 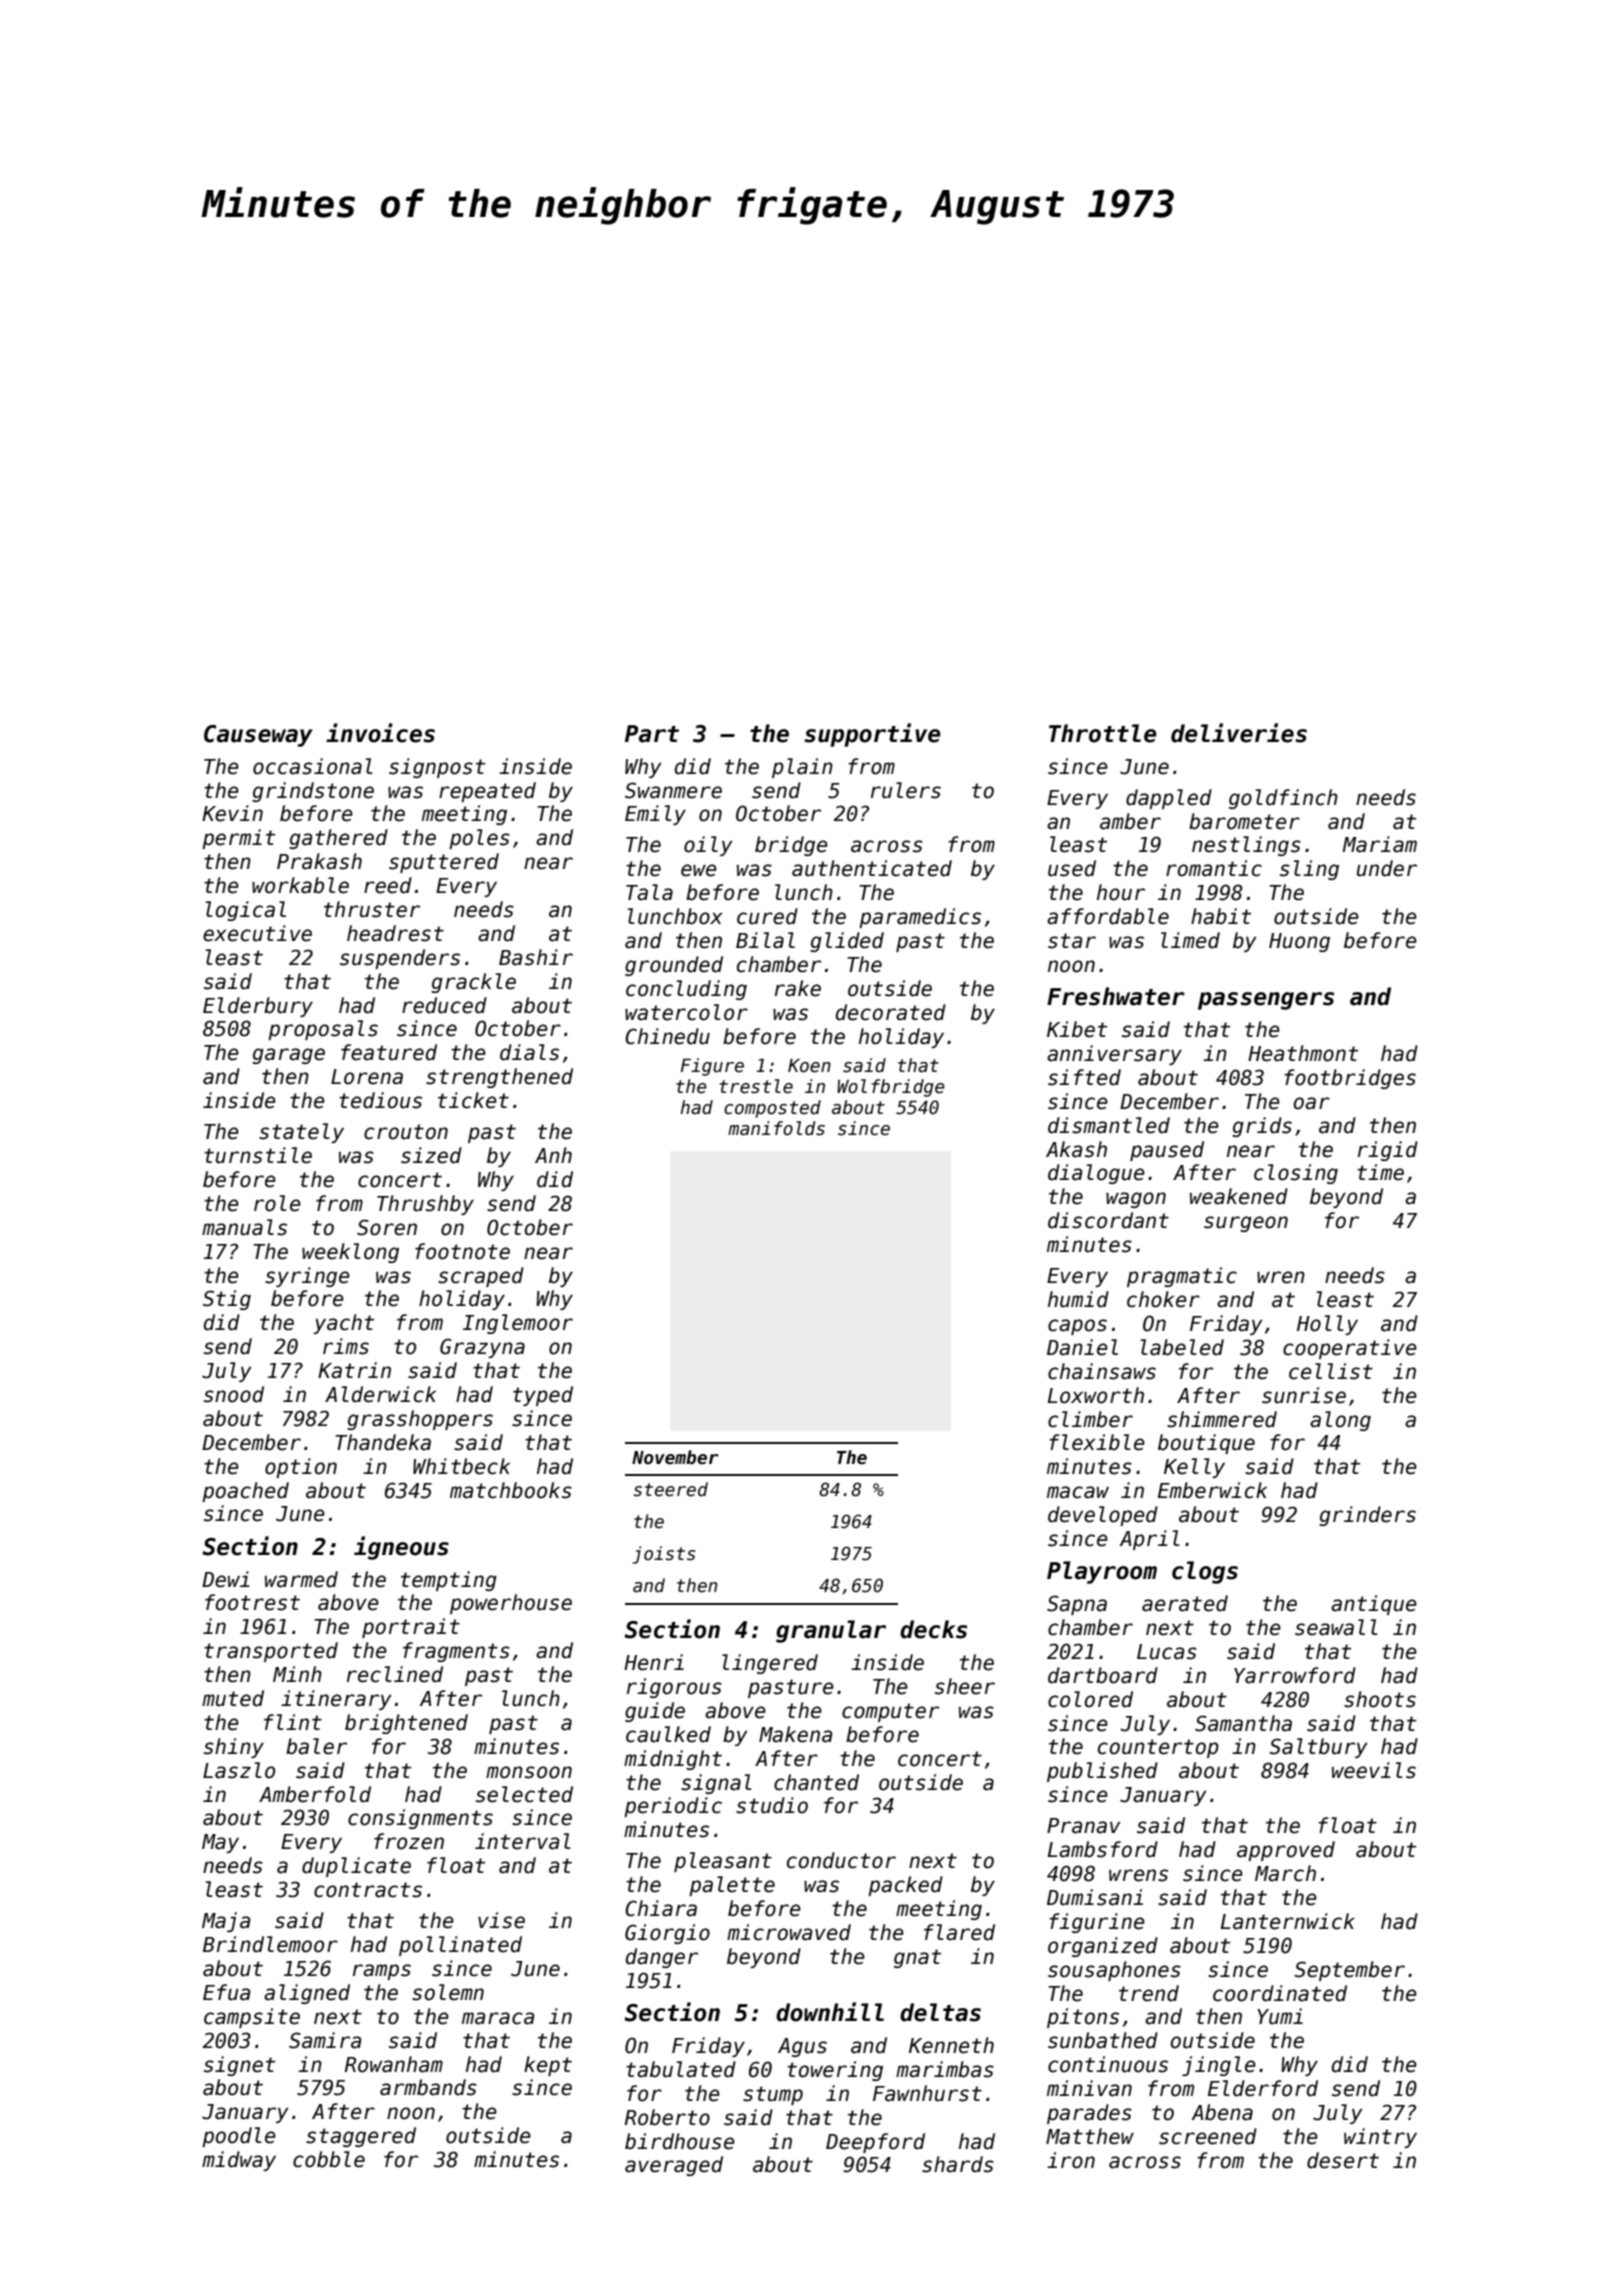 I want to click on manifolds, so click(x=776, y=1128).
